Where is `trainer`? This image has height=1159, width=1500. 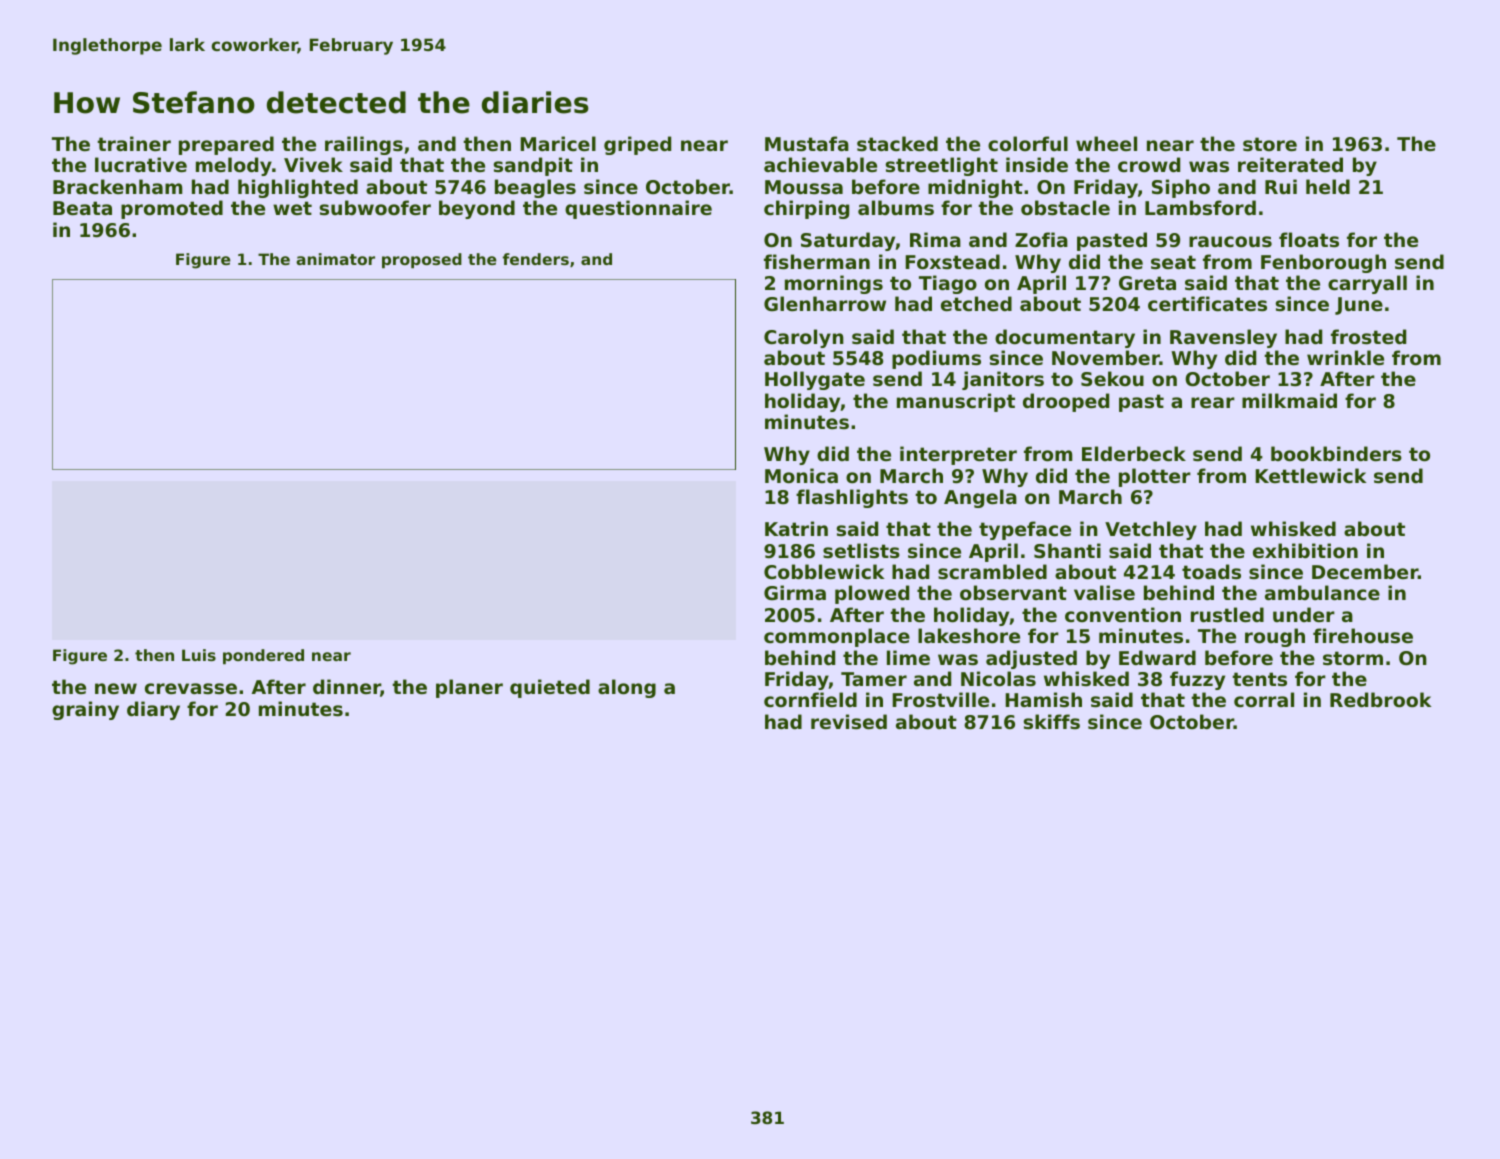
trainer is located at coordinates (134, 143).
